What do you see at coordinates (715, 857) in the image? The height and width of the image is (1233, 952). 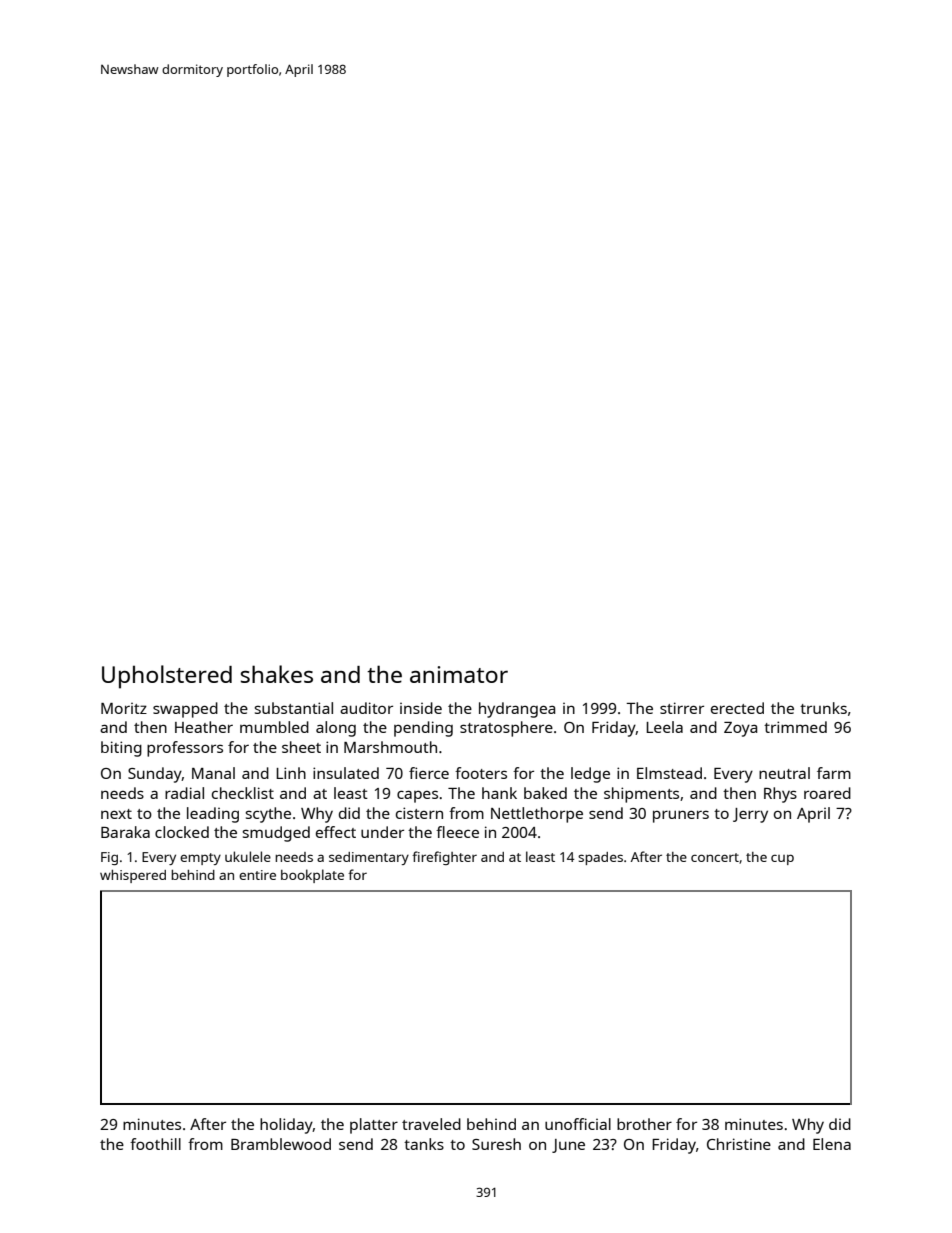 I see `concert` at bounding box center [715, 857].
